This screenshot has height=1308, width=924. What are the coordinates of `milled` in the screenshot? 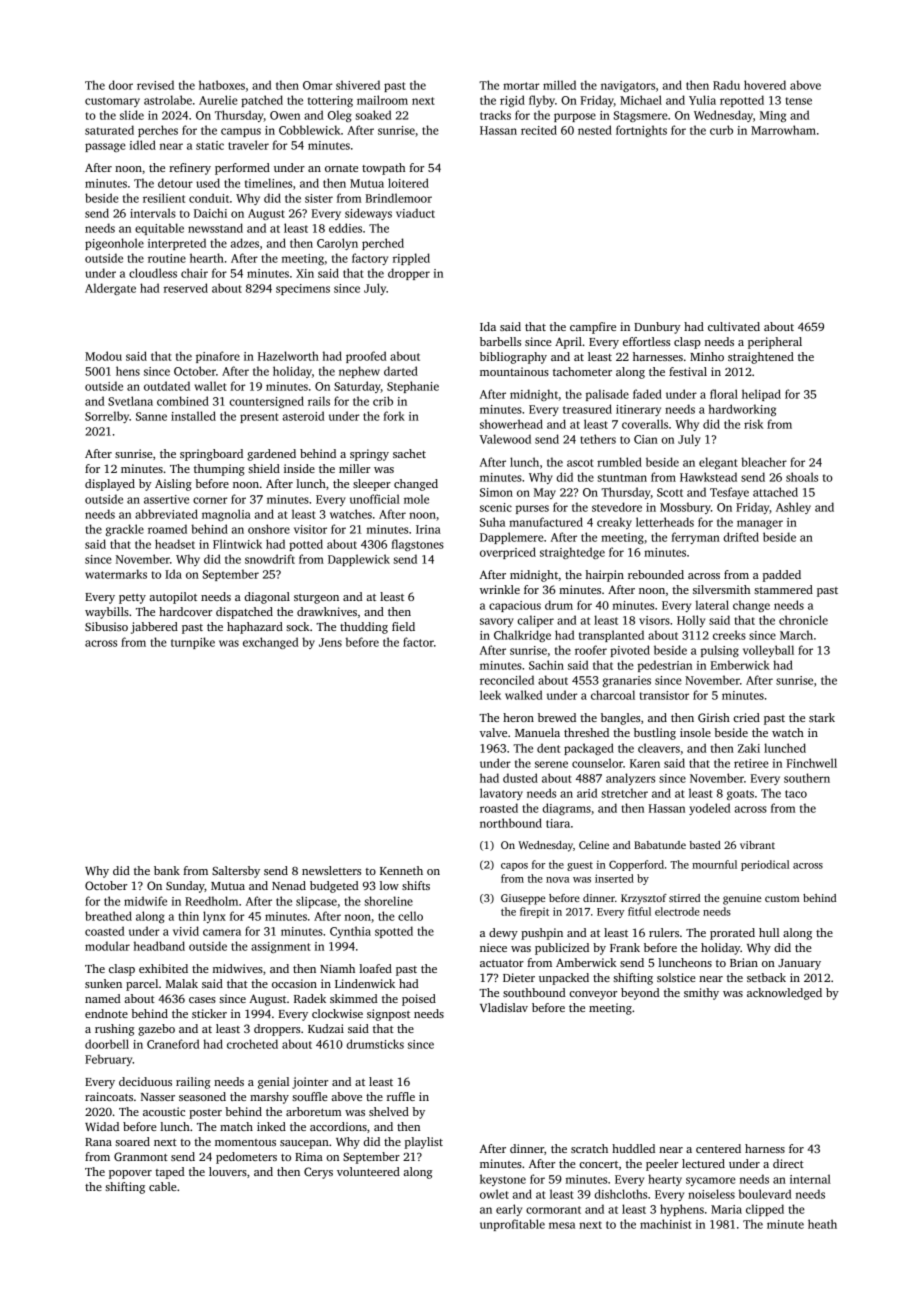 It's located at (559, 85).
